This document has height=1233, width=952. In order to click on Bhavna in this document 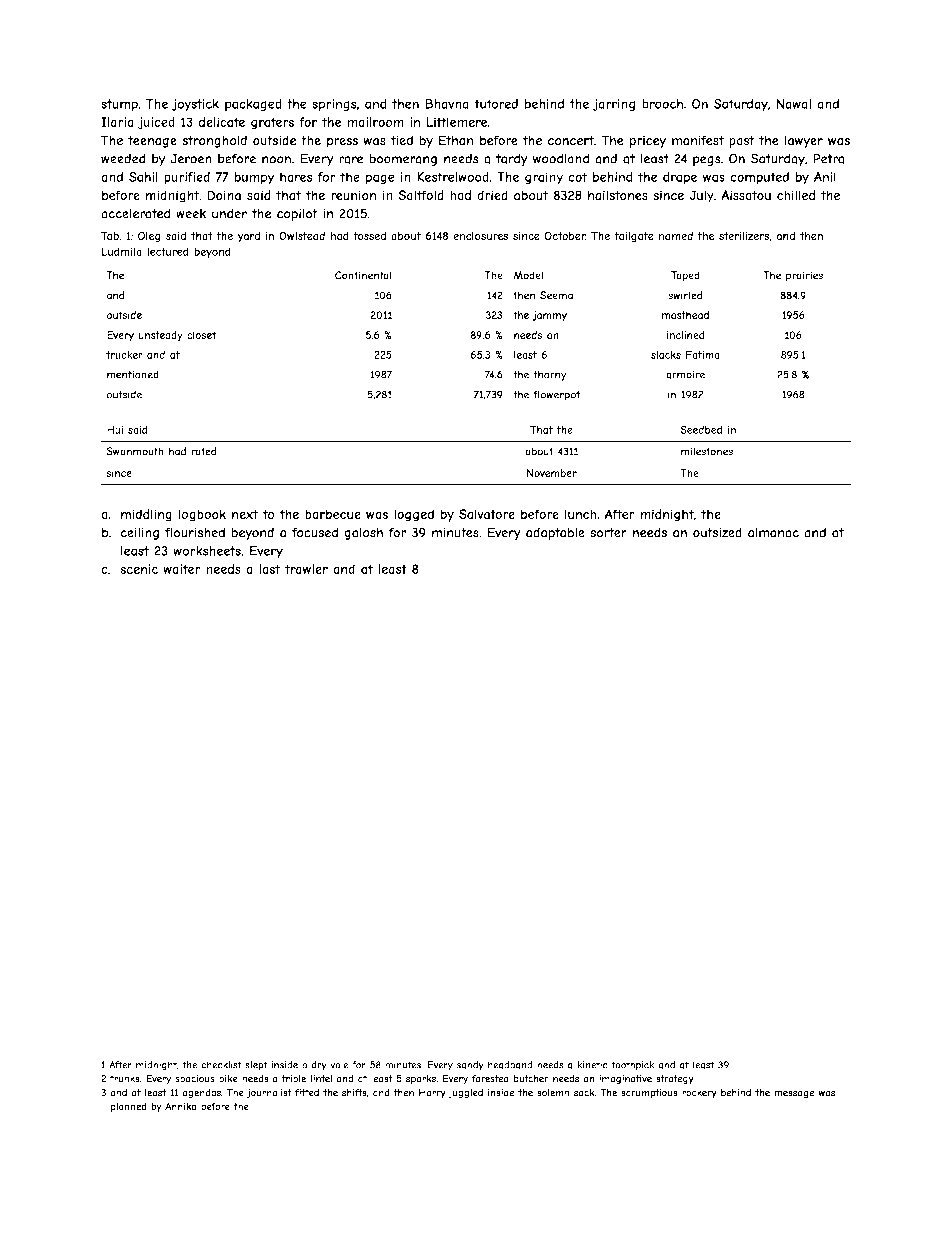, I will do `click(447, 104)`.
